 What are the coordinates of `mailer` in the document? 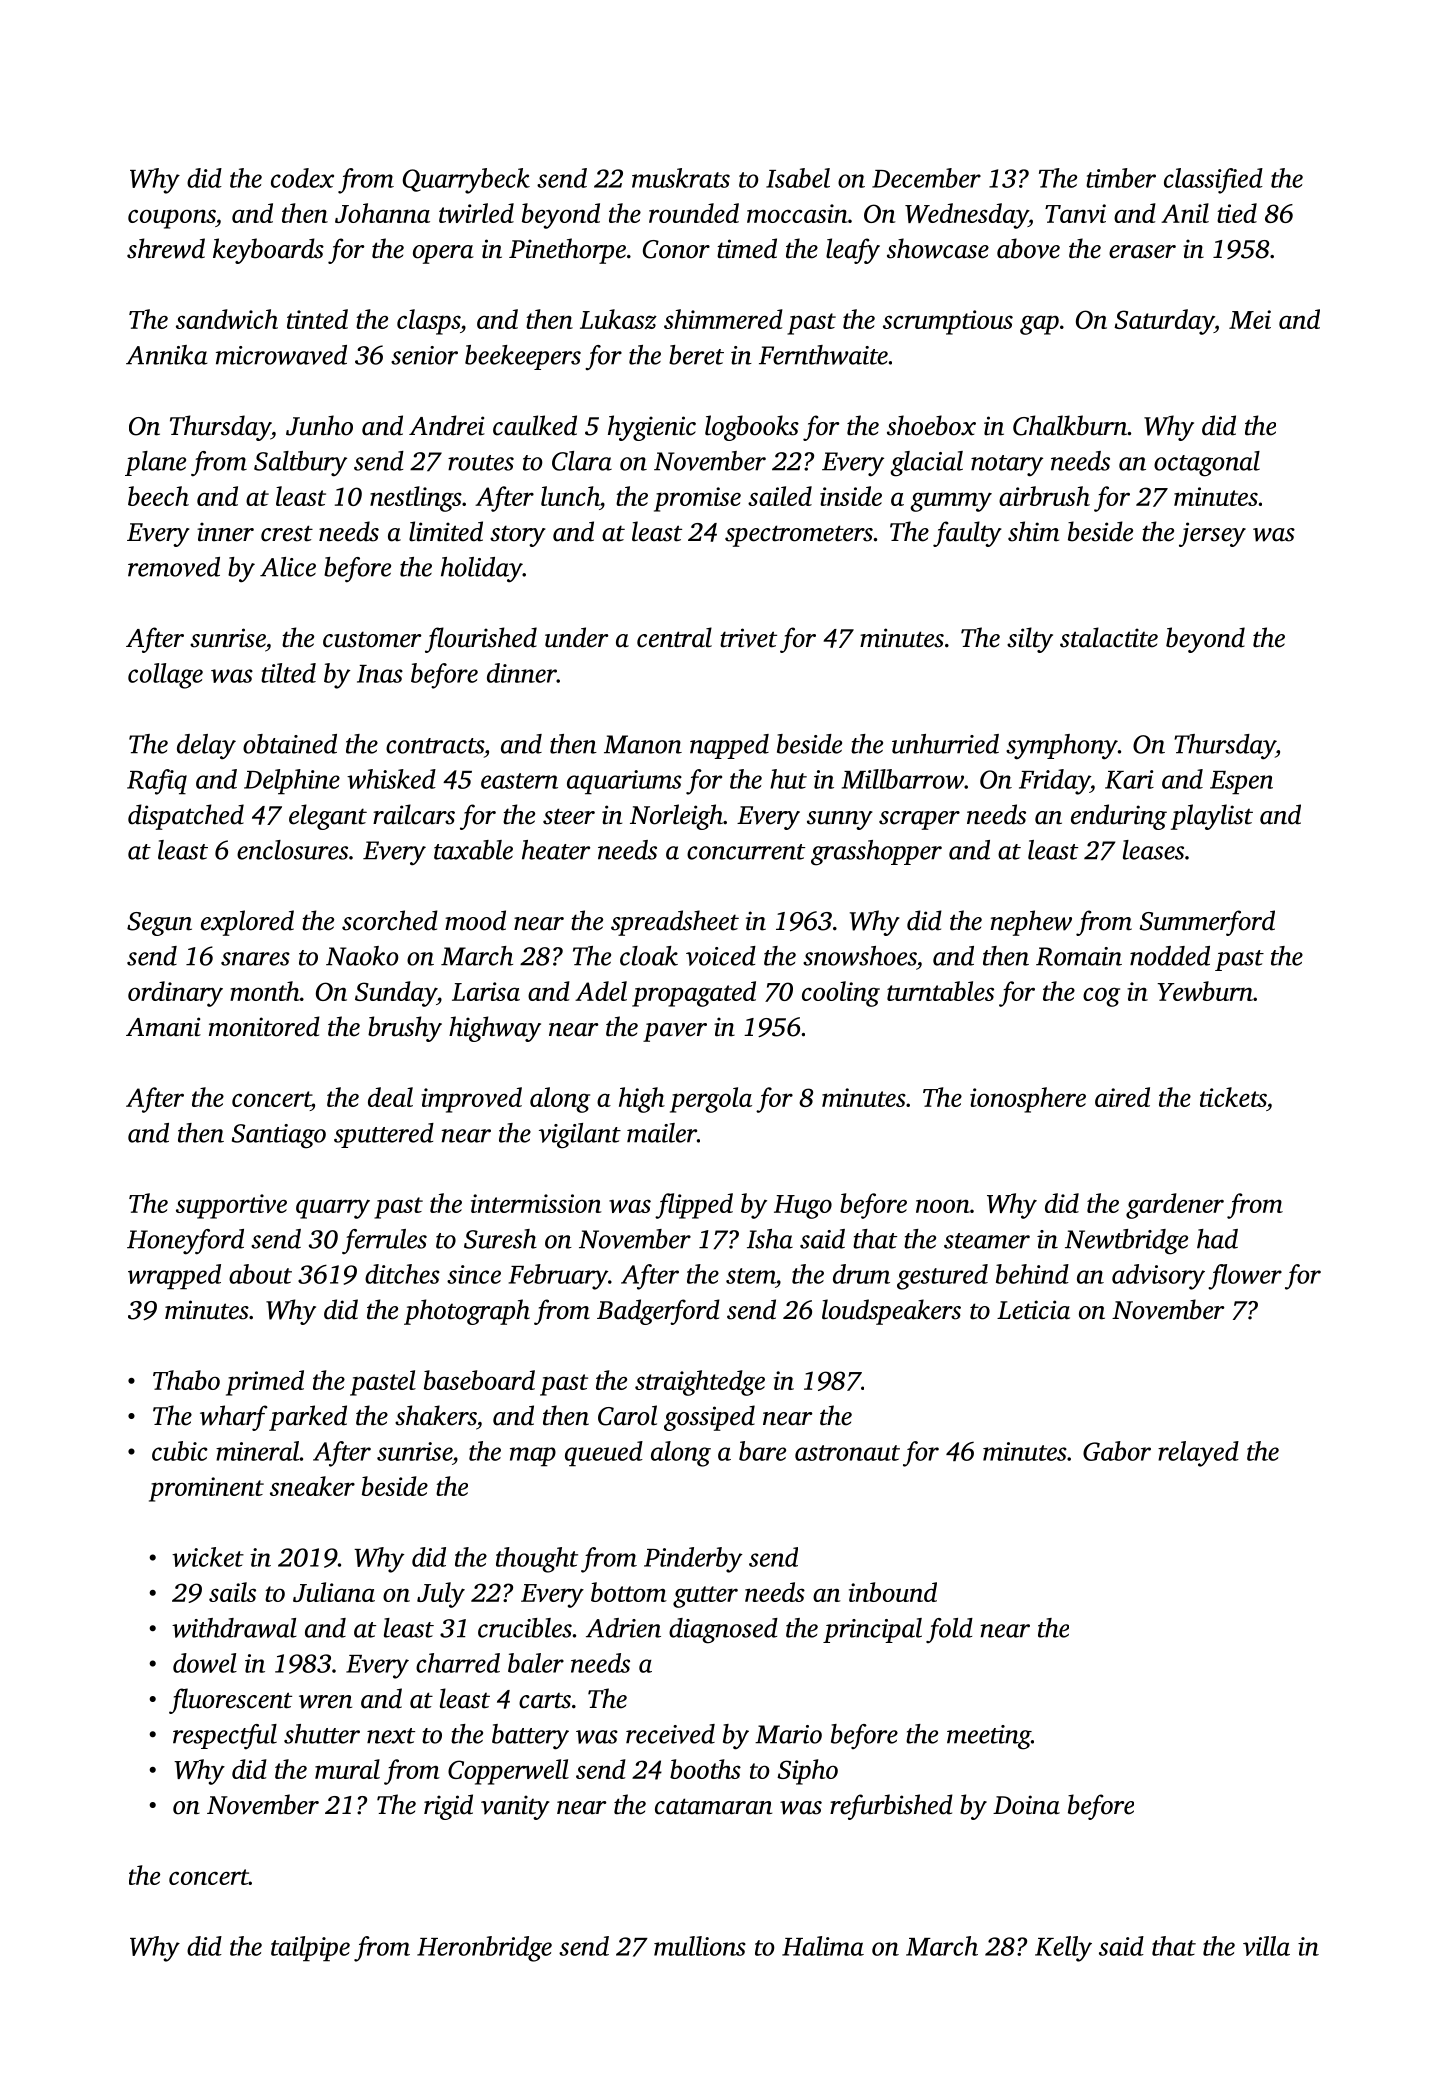 It's located at (662, 1133).
